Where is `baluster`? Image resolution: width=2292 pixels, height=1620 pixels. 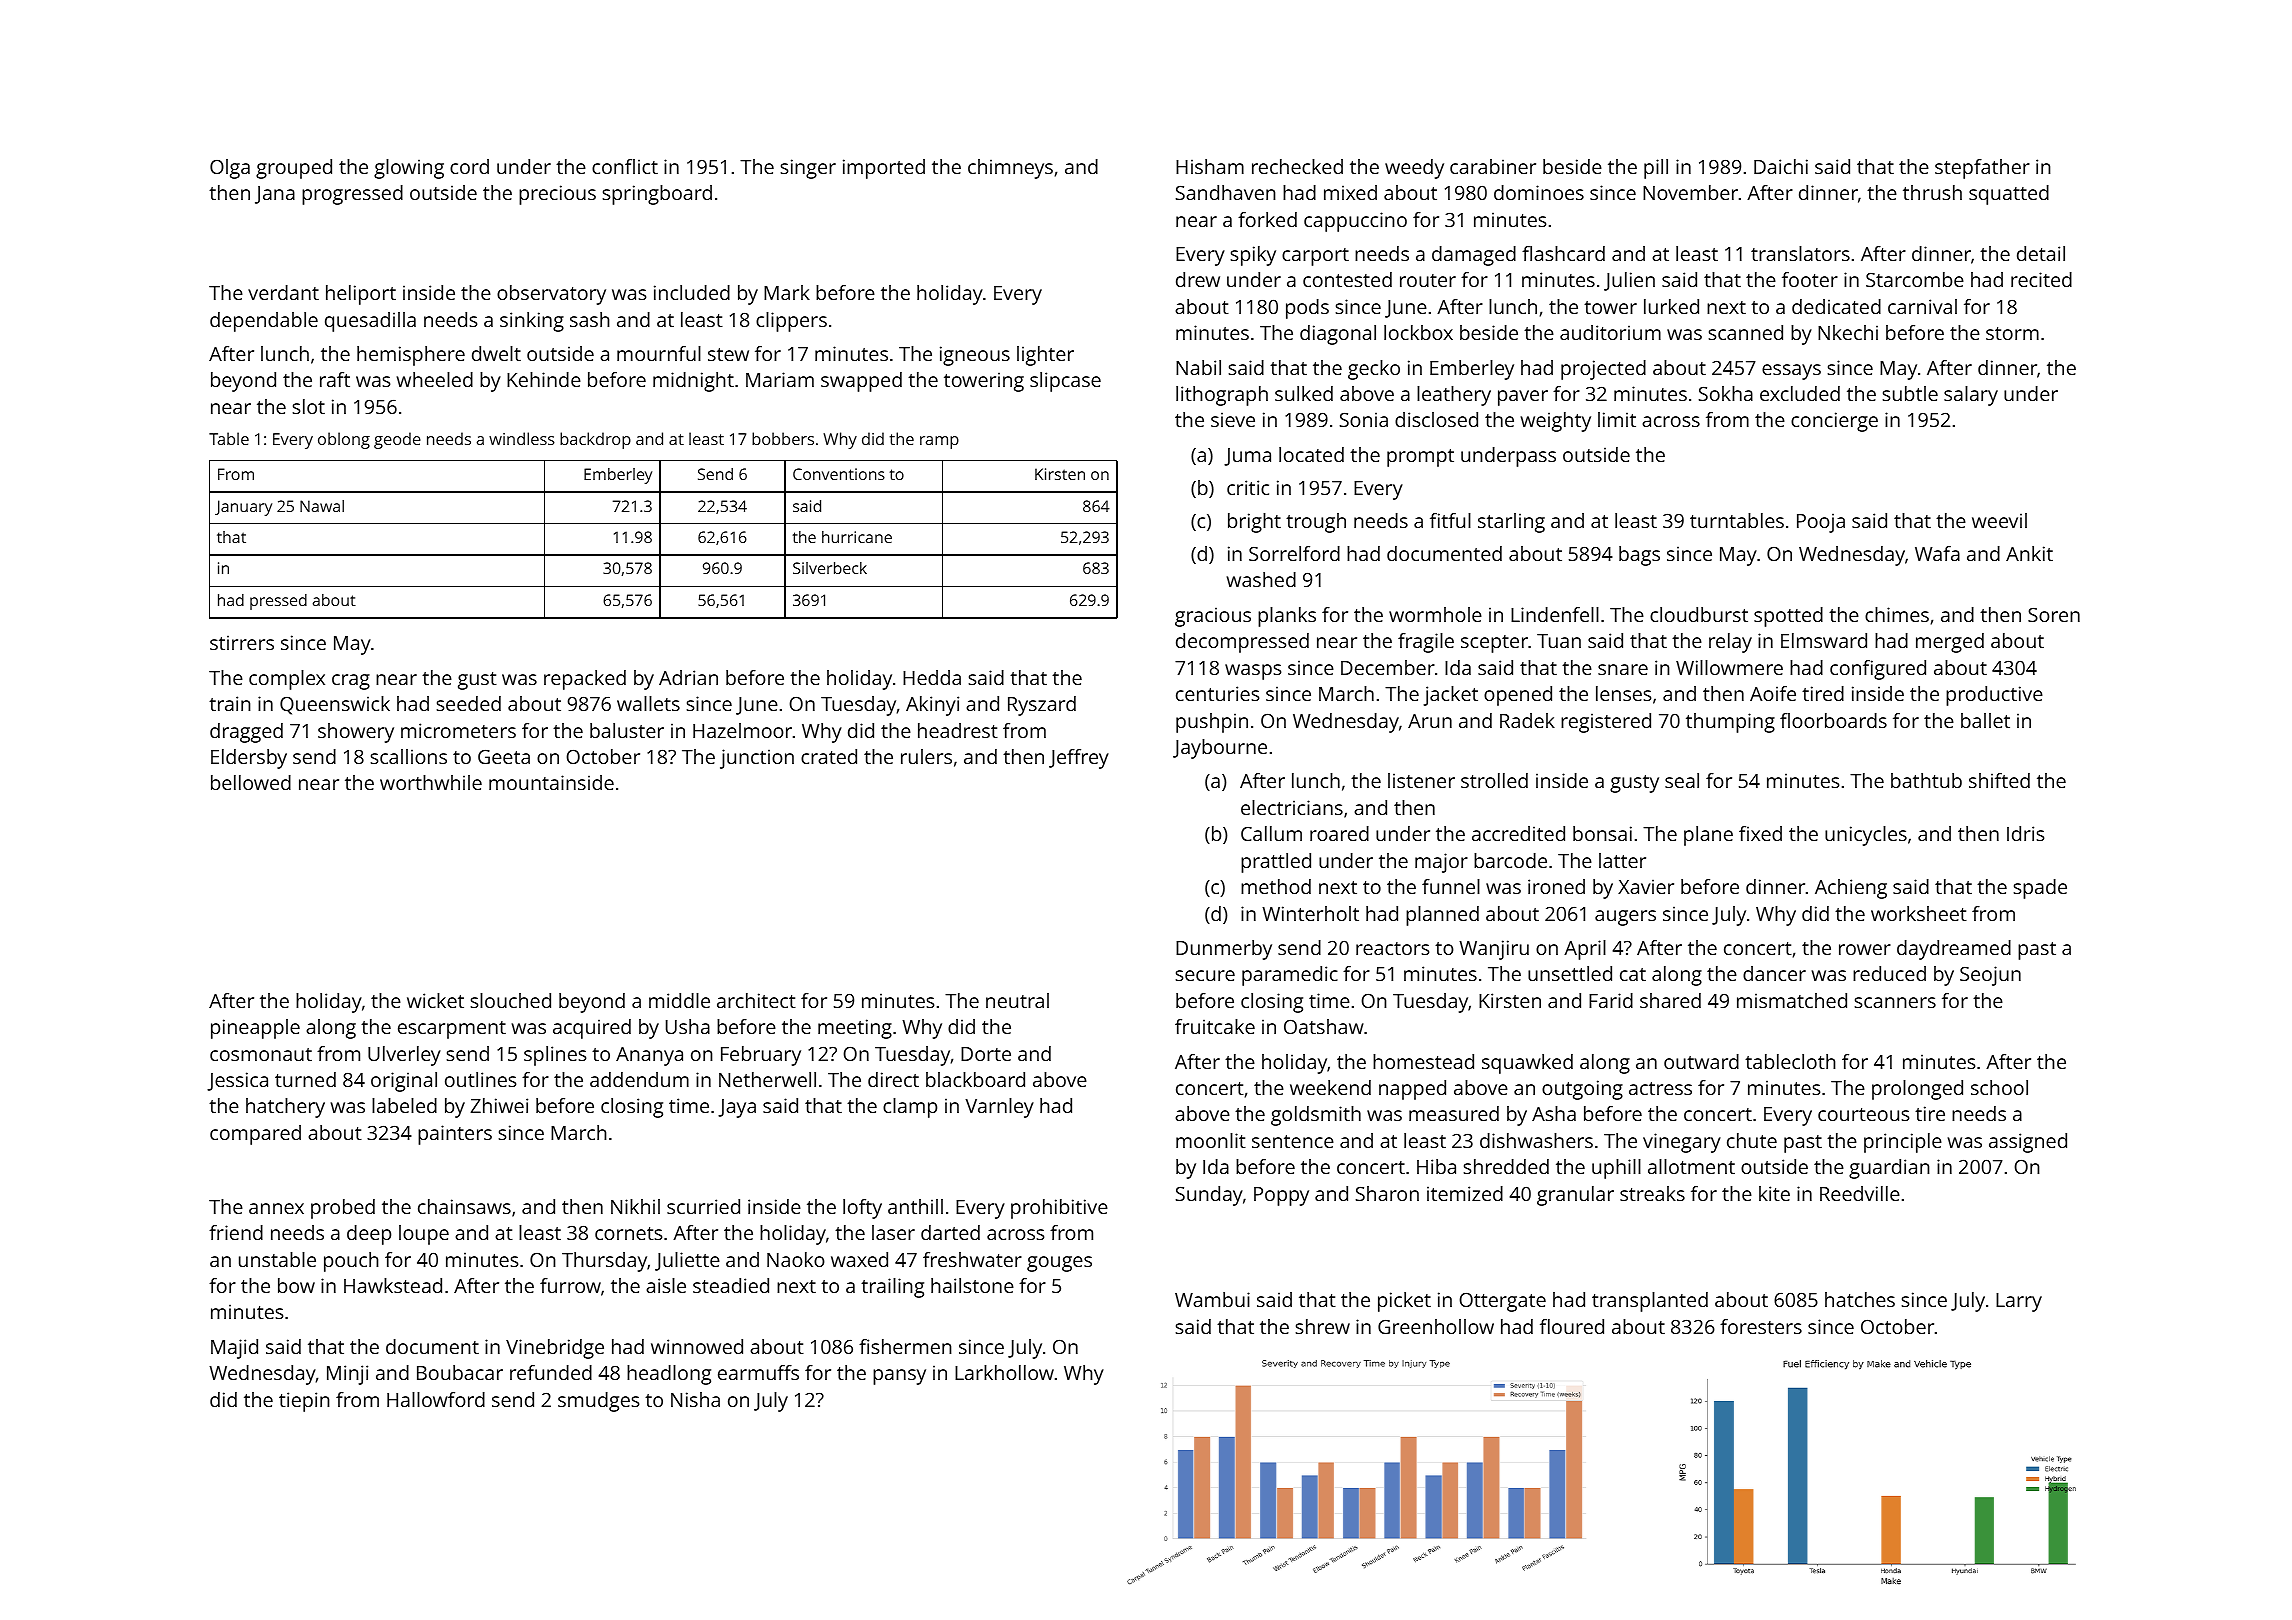
baluster is located at coordinates (627, 730).
